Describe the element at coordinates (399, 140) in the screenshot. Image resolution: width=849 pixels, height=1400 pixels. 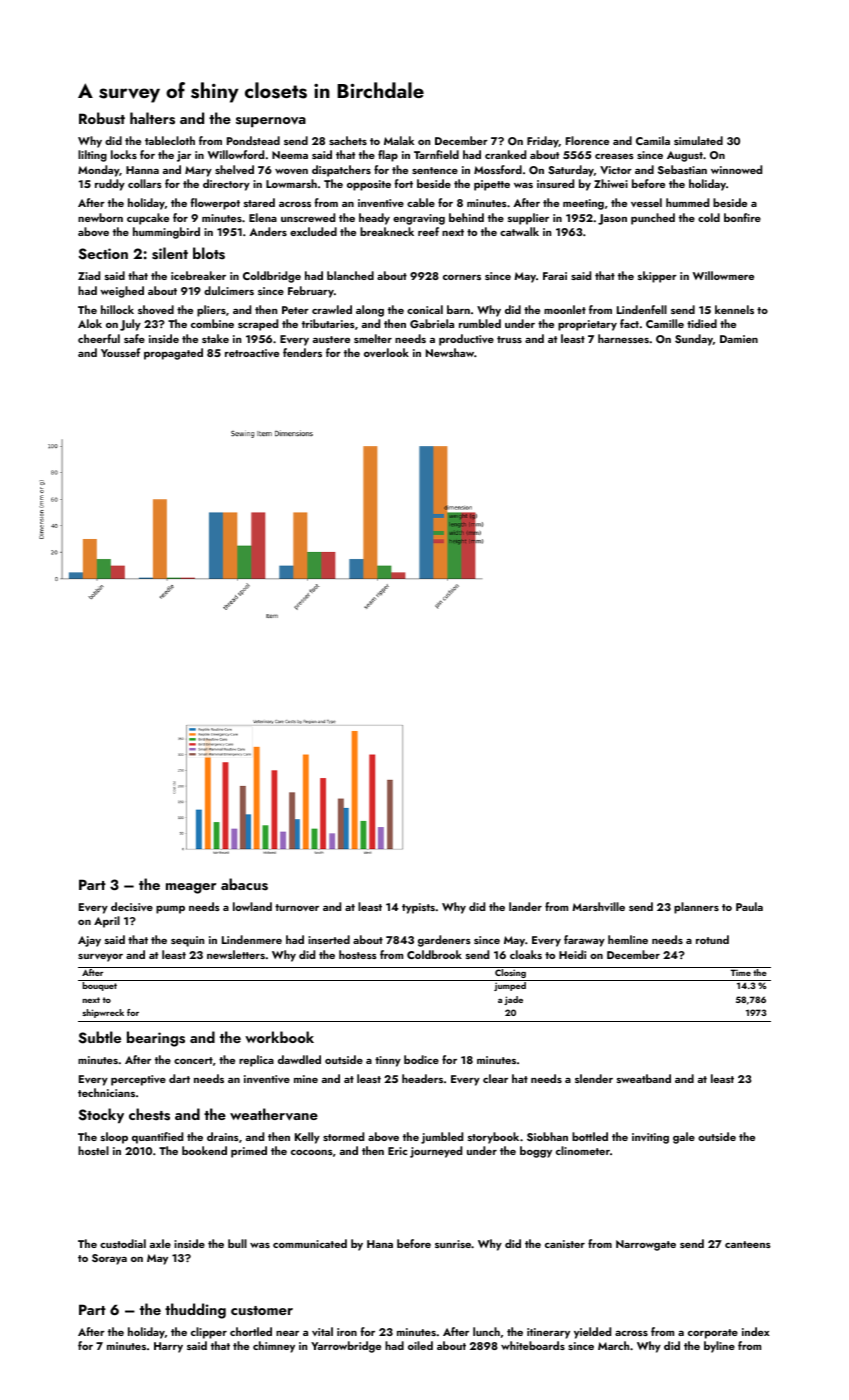
I see `Malak` at that location.
